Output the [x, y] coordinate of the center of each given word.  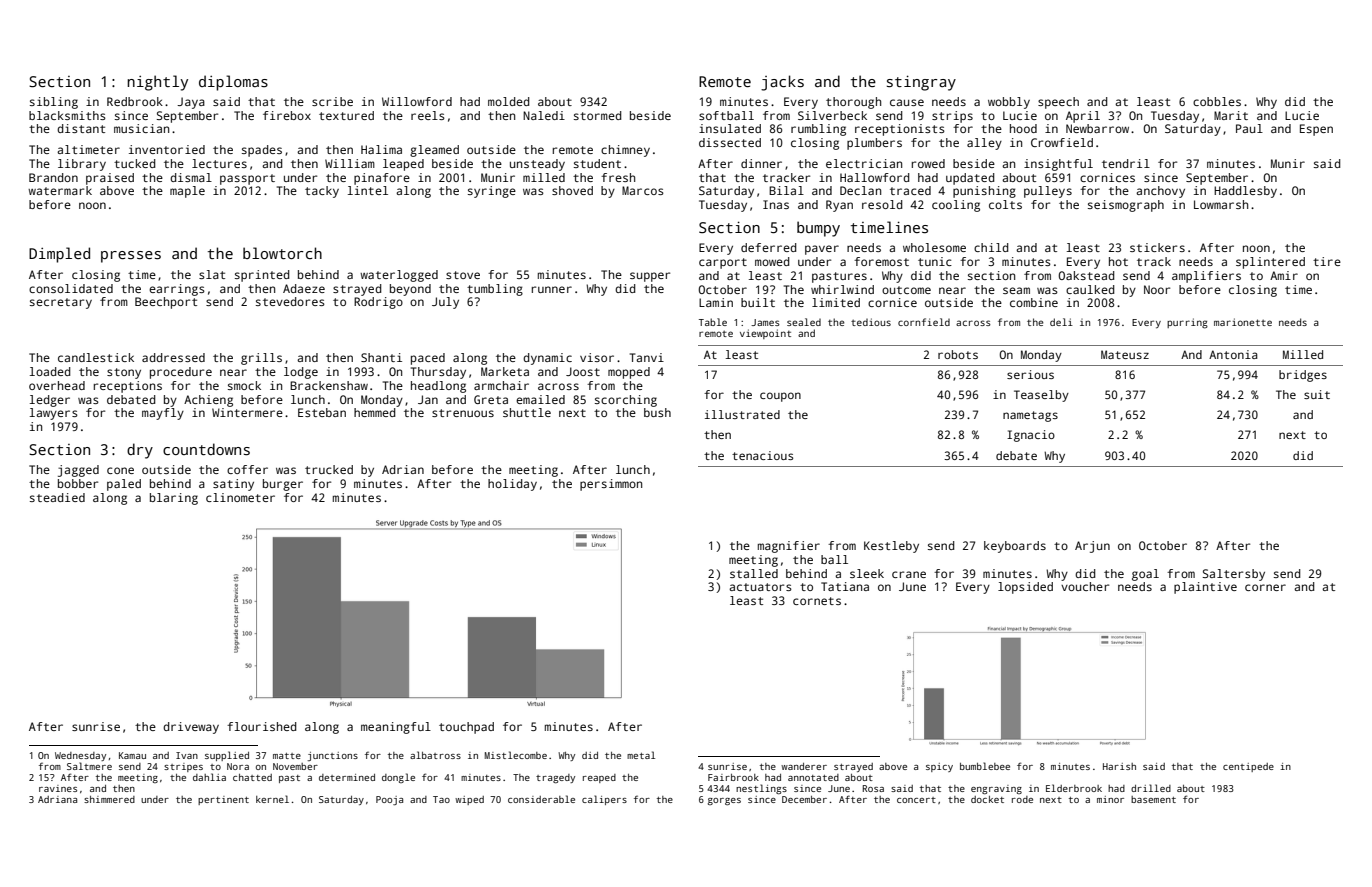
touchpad [466, 728]
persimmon [611, 485]
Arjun [1092, 547]
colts [1005, 204]
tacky [322, 192]
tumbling [495, 290]
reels [428, 115]
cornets [817, 601]
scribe [332, 101]
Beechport [166, 303]
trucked [329, 469]
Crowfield [1062, 142]
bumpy [818, 229]
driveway [191, 728]
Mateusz [1125, 354]
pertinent [223, 800]
